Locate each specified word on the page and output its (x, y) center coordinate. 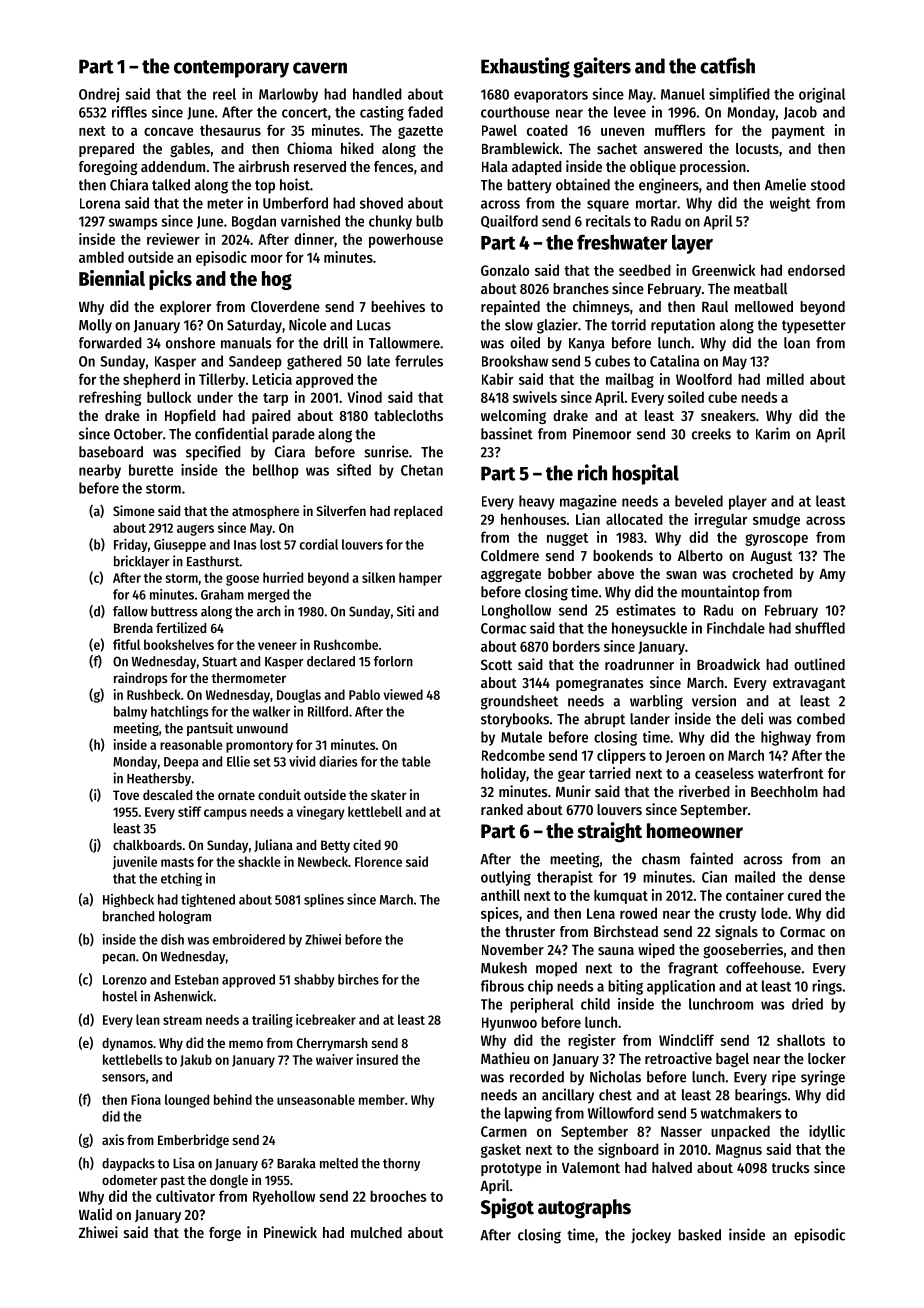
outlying (506, 878)
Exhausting (525, 67)
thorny (401, 1164)
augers (195, 530)
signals (736, 932)
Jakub (196, 1060)
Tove (126, 795)
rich (592, 472)
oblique (653, 167)
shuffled (820, 628)
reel (224, 94)
